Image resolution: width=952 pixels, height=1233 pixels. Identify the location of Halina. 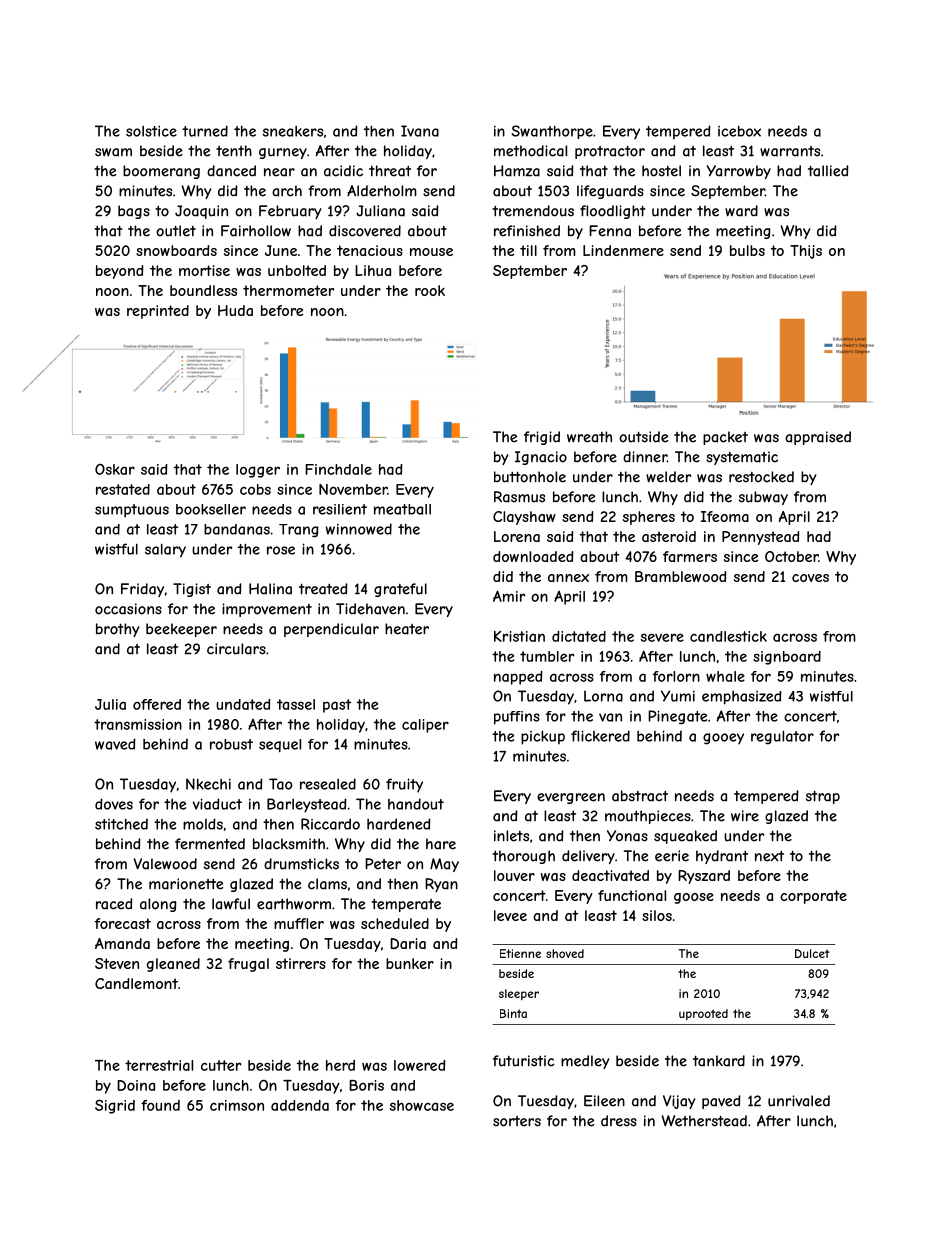
(270, 589).
